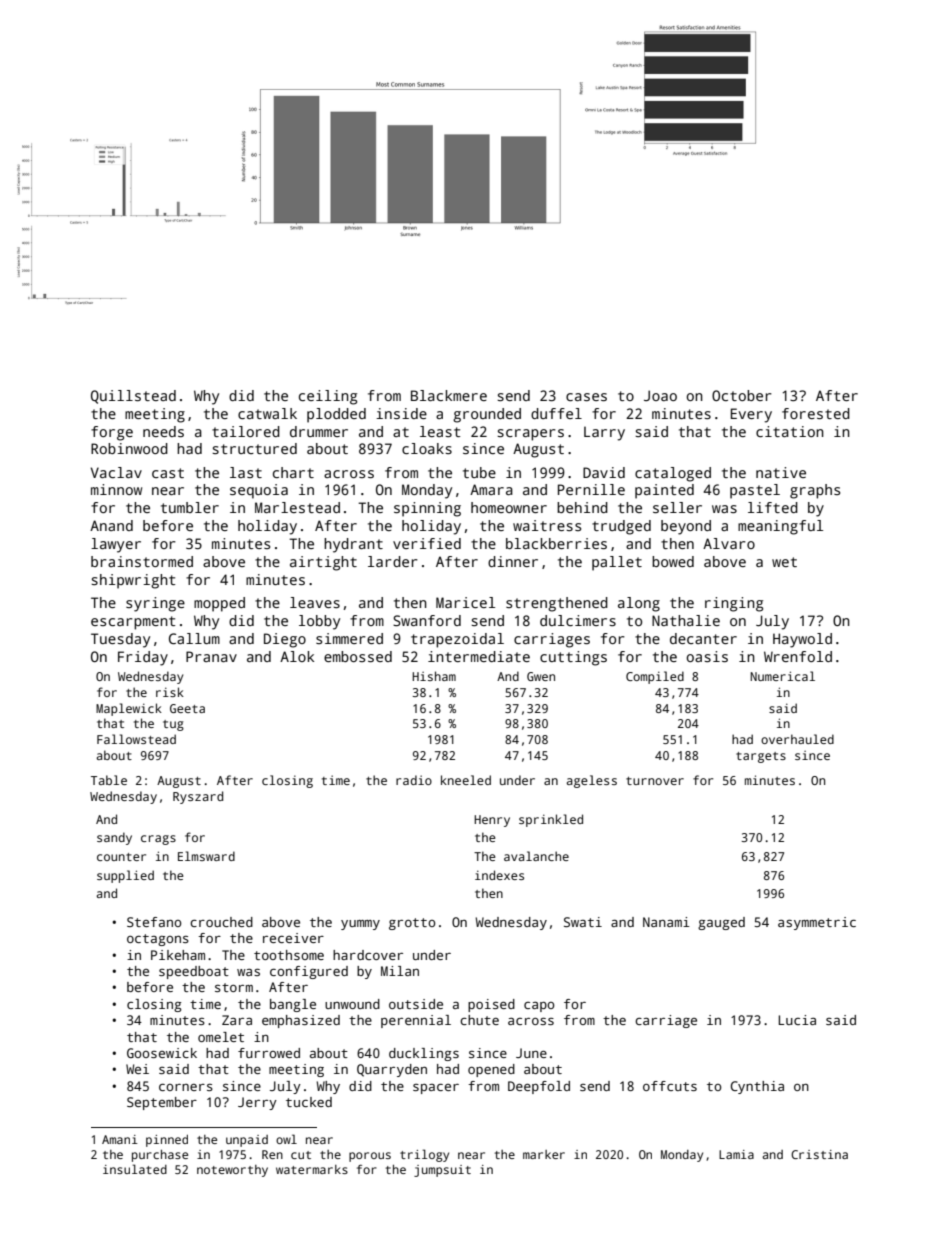  What do you see at coordinates (219, 604) in the page?
I see `mopped` at bounding box center [219, 604].
